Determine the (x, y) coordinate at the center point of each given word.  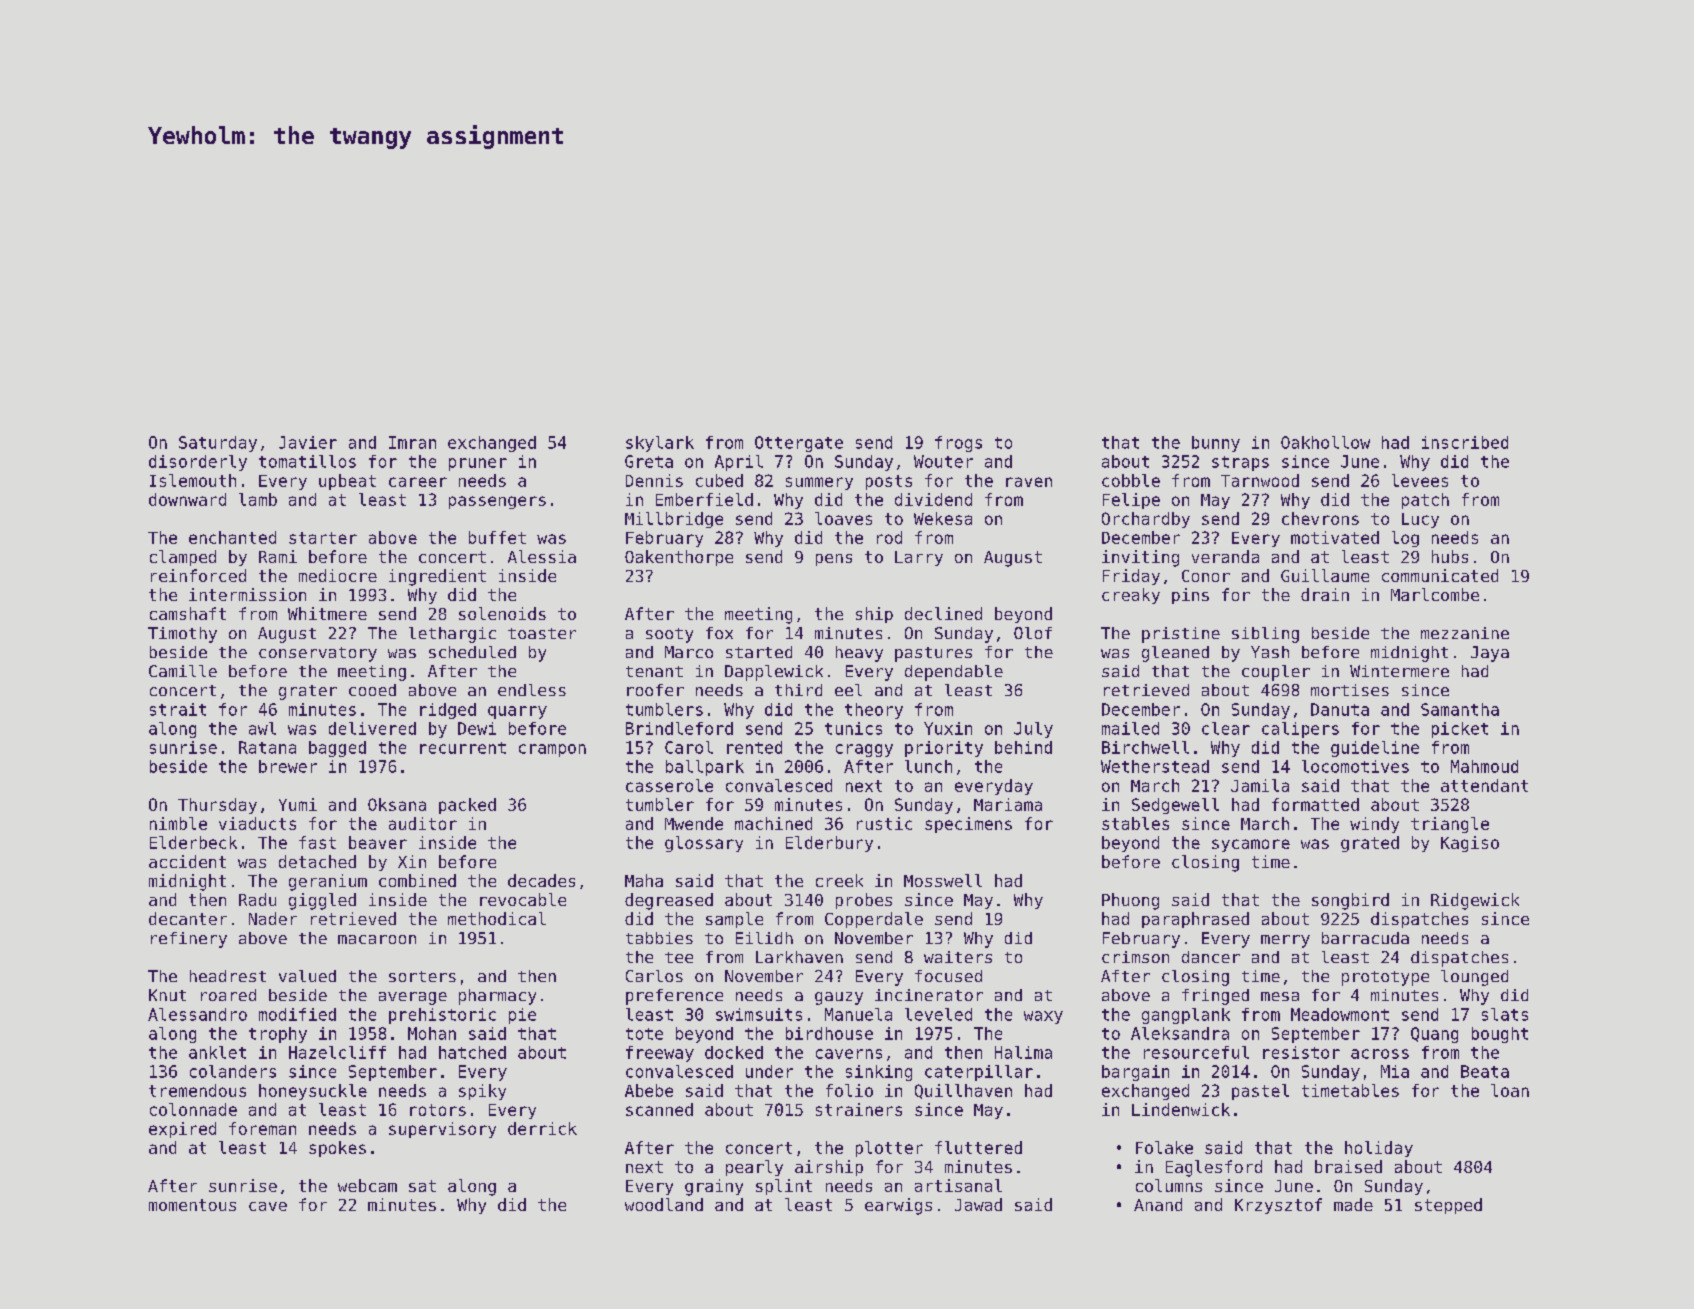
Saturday (218, 444)
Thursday (217, 806)
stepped (1448, 1206)
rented (754, 747)
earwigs (898, 1206)
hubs (1450, 556)
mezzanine (1465, 633)
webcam (367, 1185)
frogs (958, 444)
